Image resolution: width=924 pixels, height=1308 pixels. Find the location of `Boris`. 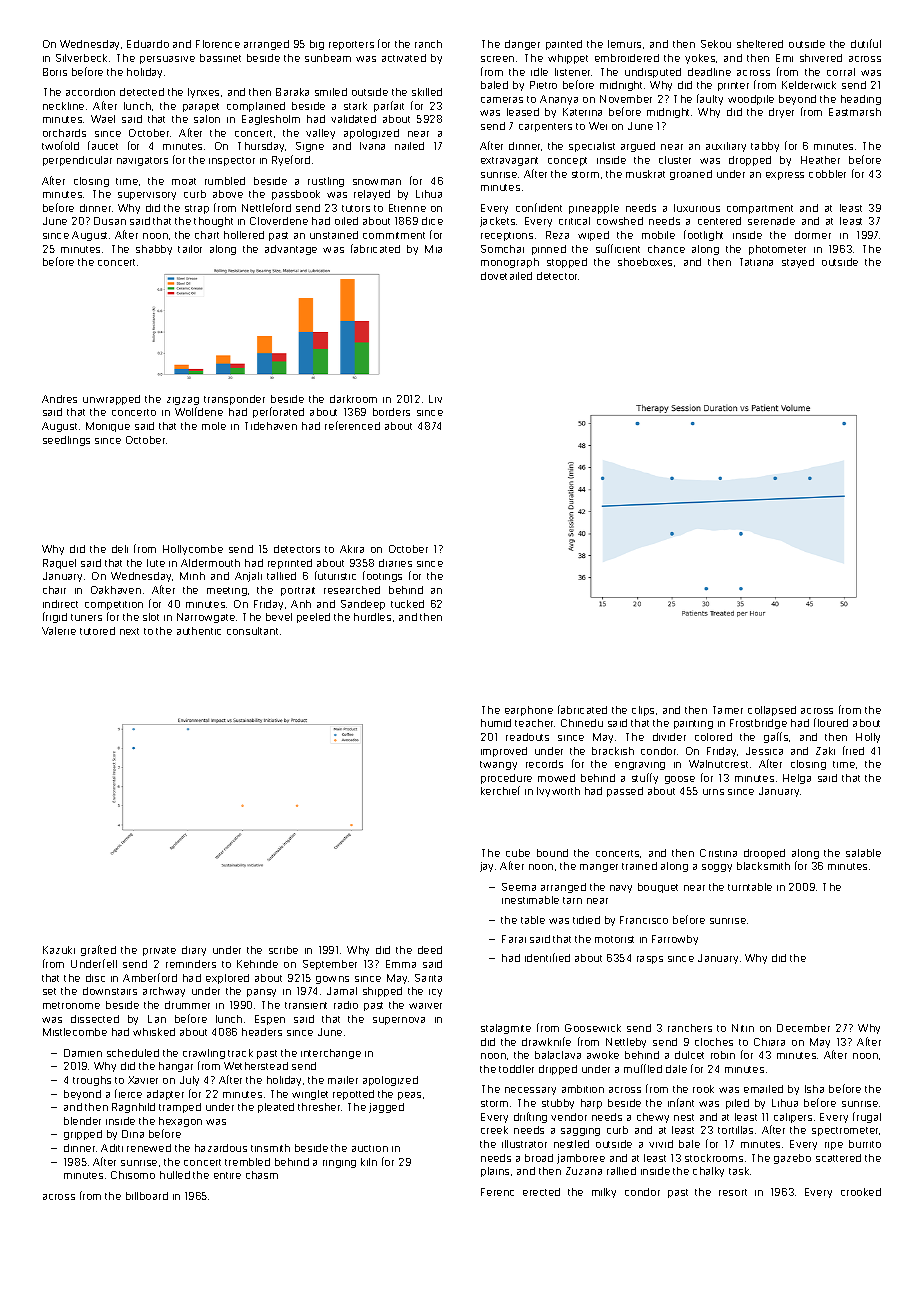

Boris is located at coordinates (55, 72).
